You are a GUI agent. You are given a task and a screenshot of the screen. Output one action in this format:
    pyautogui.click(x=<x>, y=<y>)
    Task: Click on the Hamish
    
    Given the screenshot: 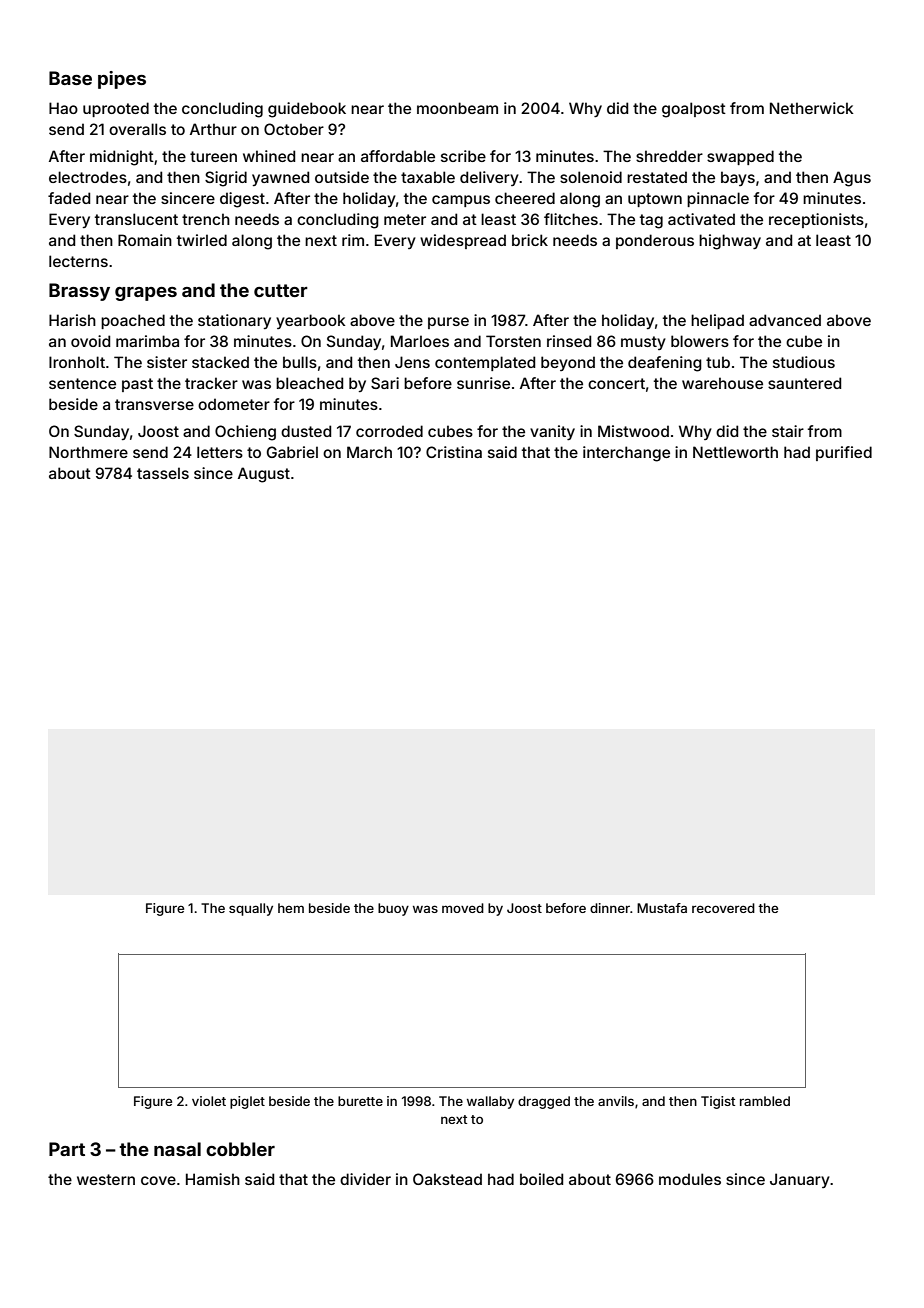 What is the action you would take?
    pyautogui.click(x=213, y=1179)
